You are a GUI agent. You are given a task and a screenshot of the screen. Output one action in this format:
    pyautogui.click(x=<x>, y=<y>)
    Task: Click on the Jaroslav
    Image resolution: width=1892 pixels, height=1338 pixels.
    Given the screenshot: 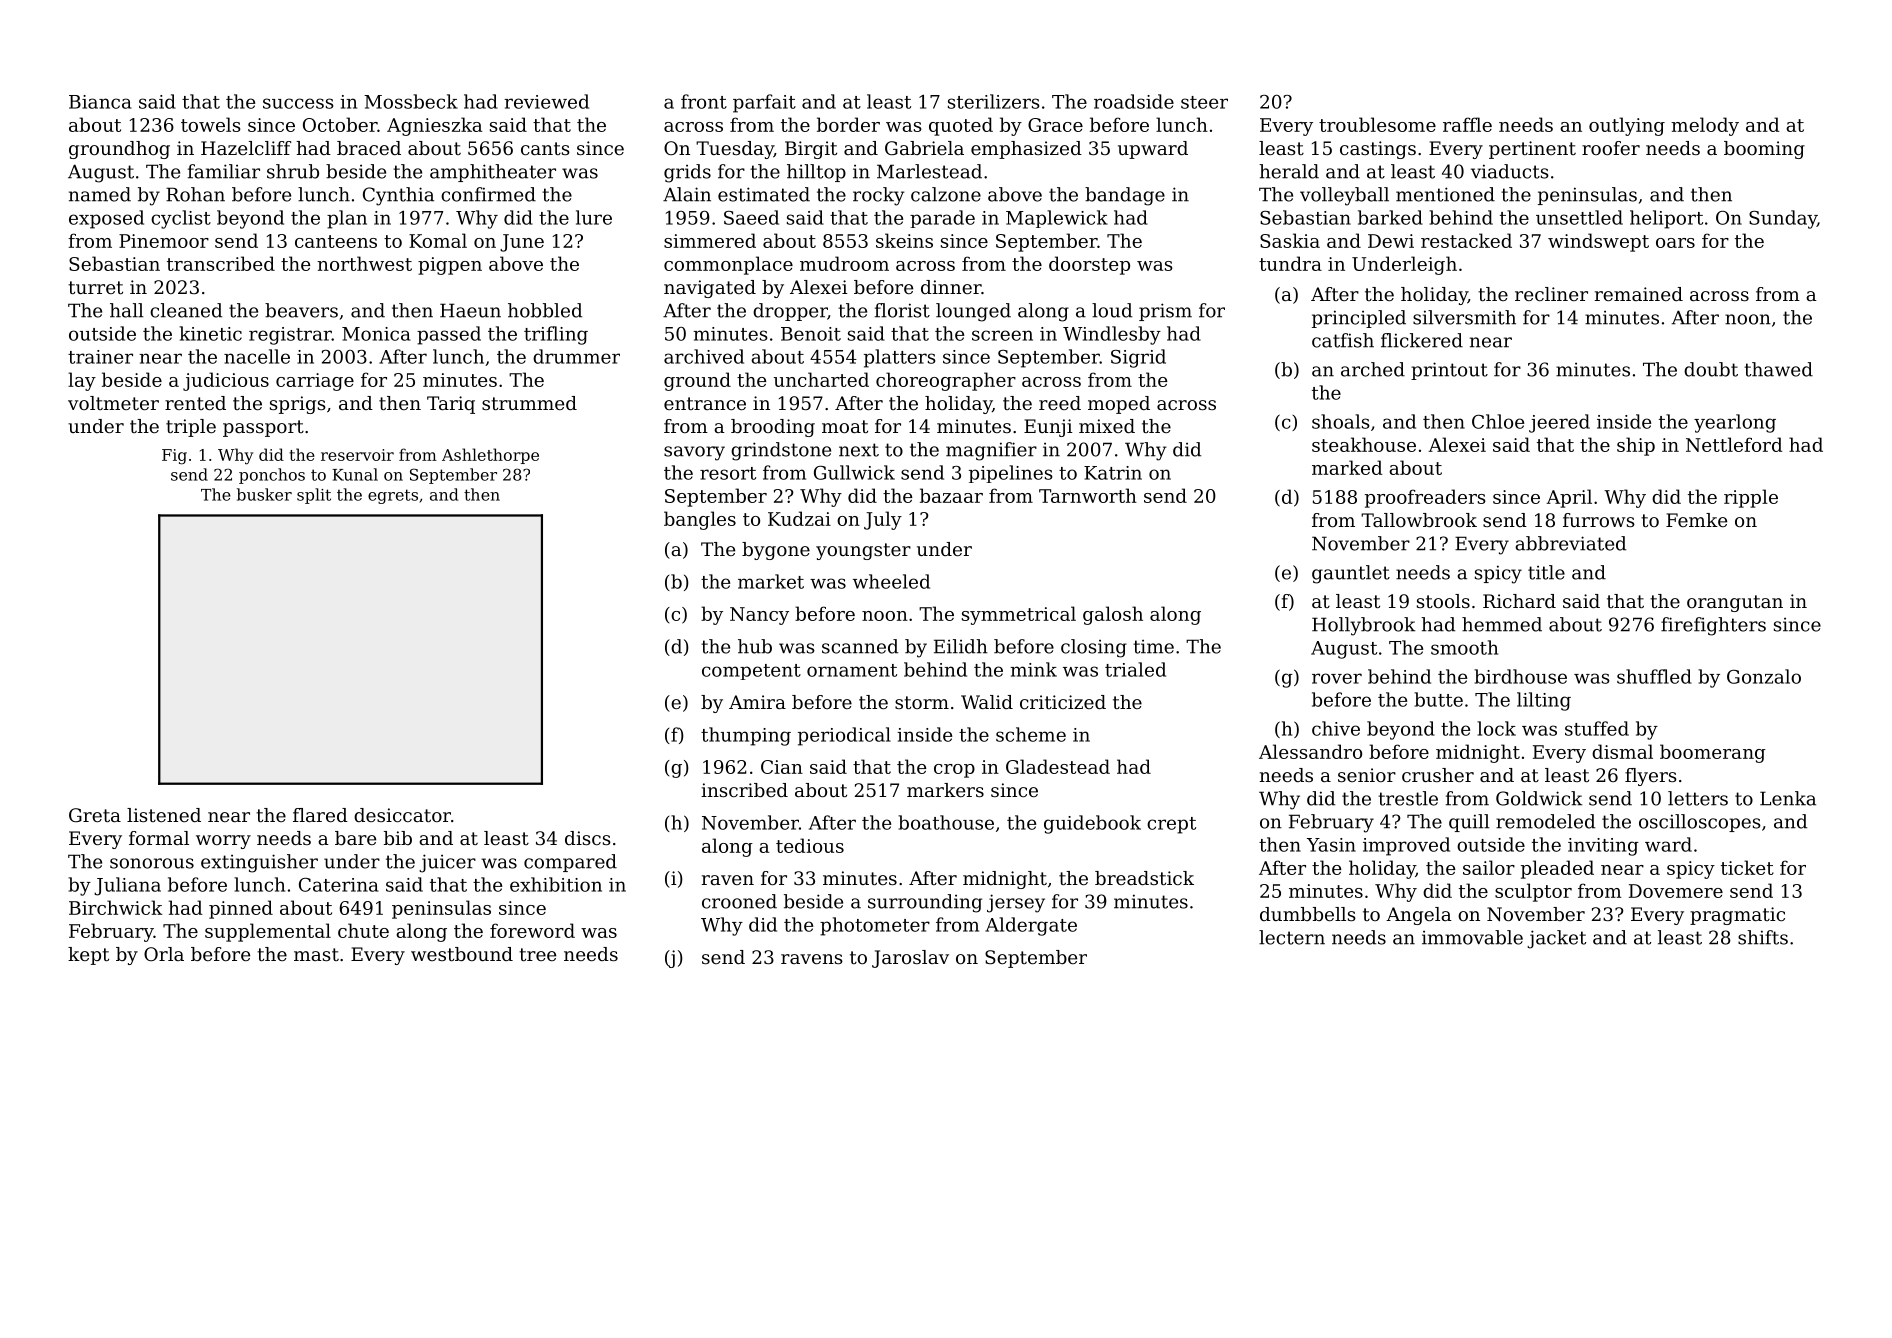 What is the action you would take?
    pyautogui.click(x=910, y=959)
